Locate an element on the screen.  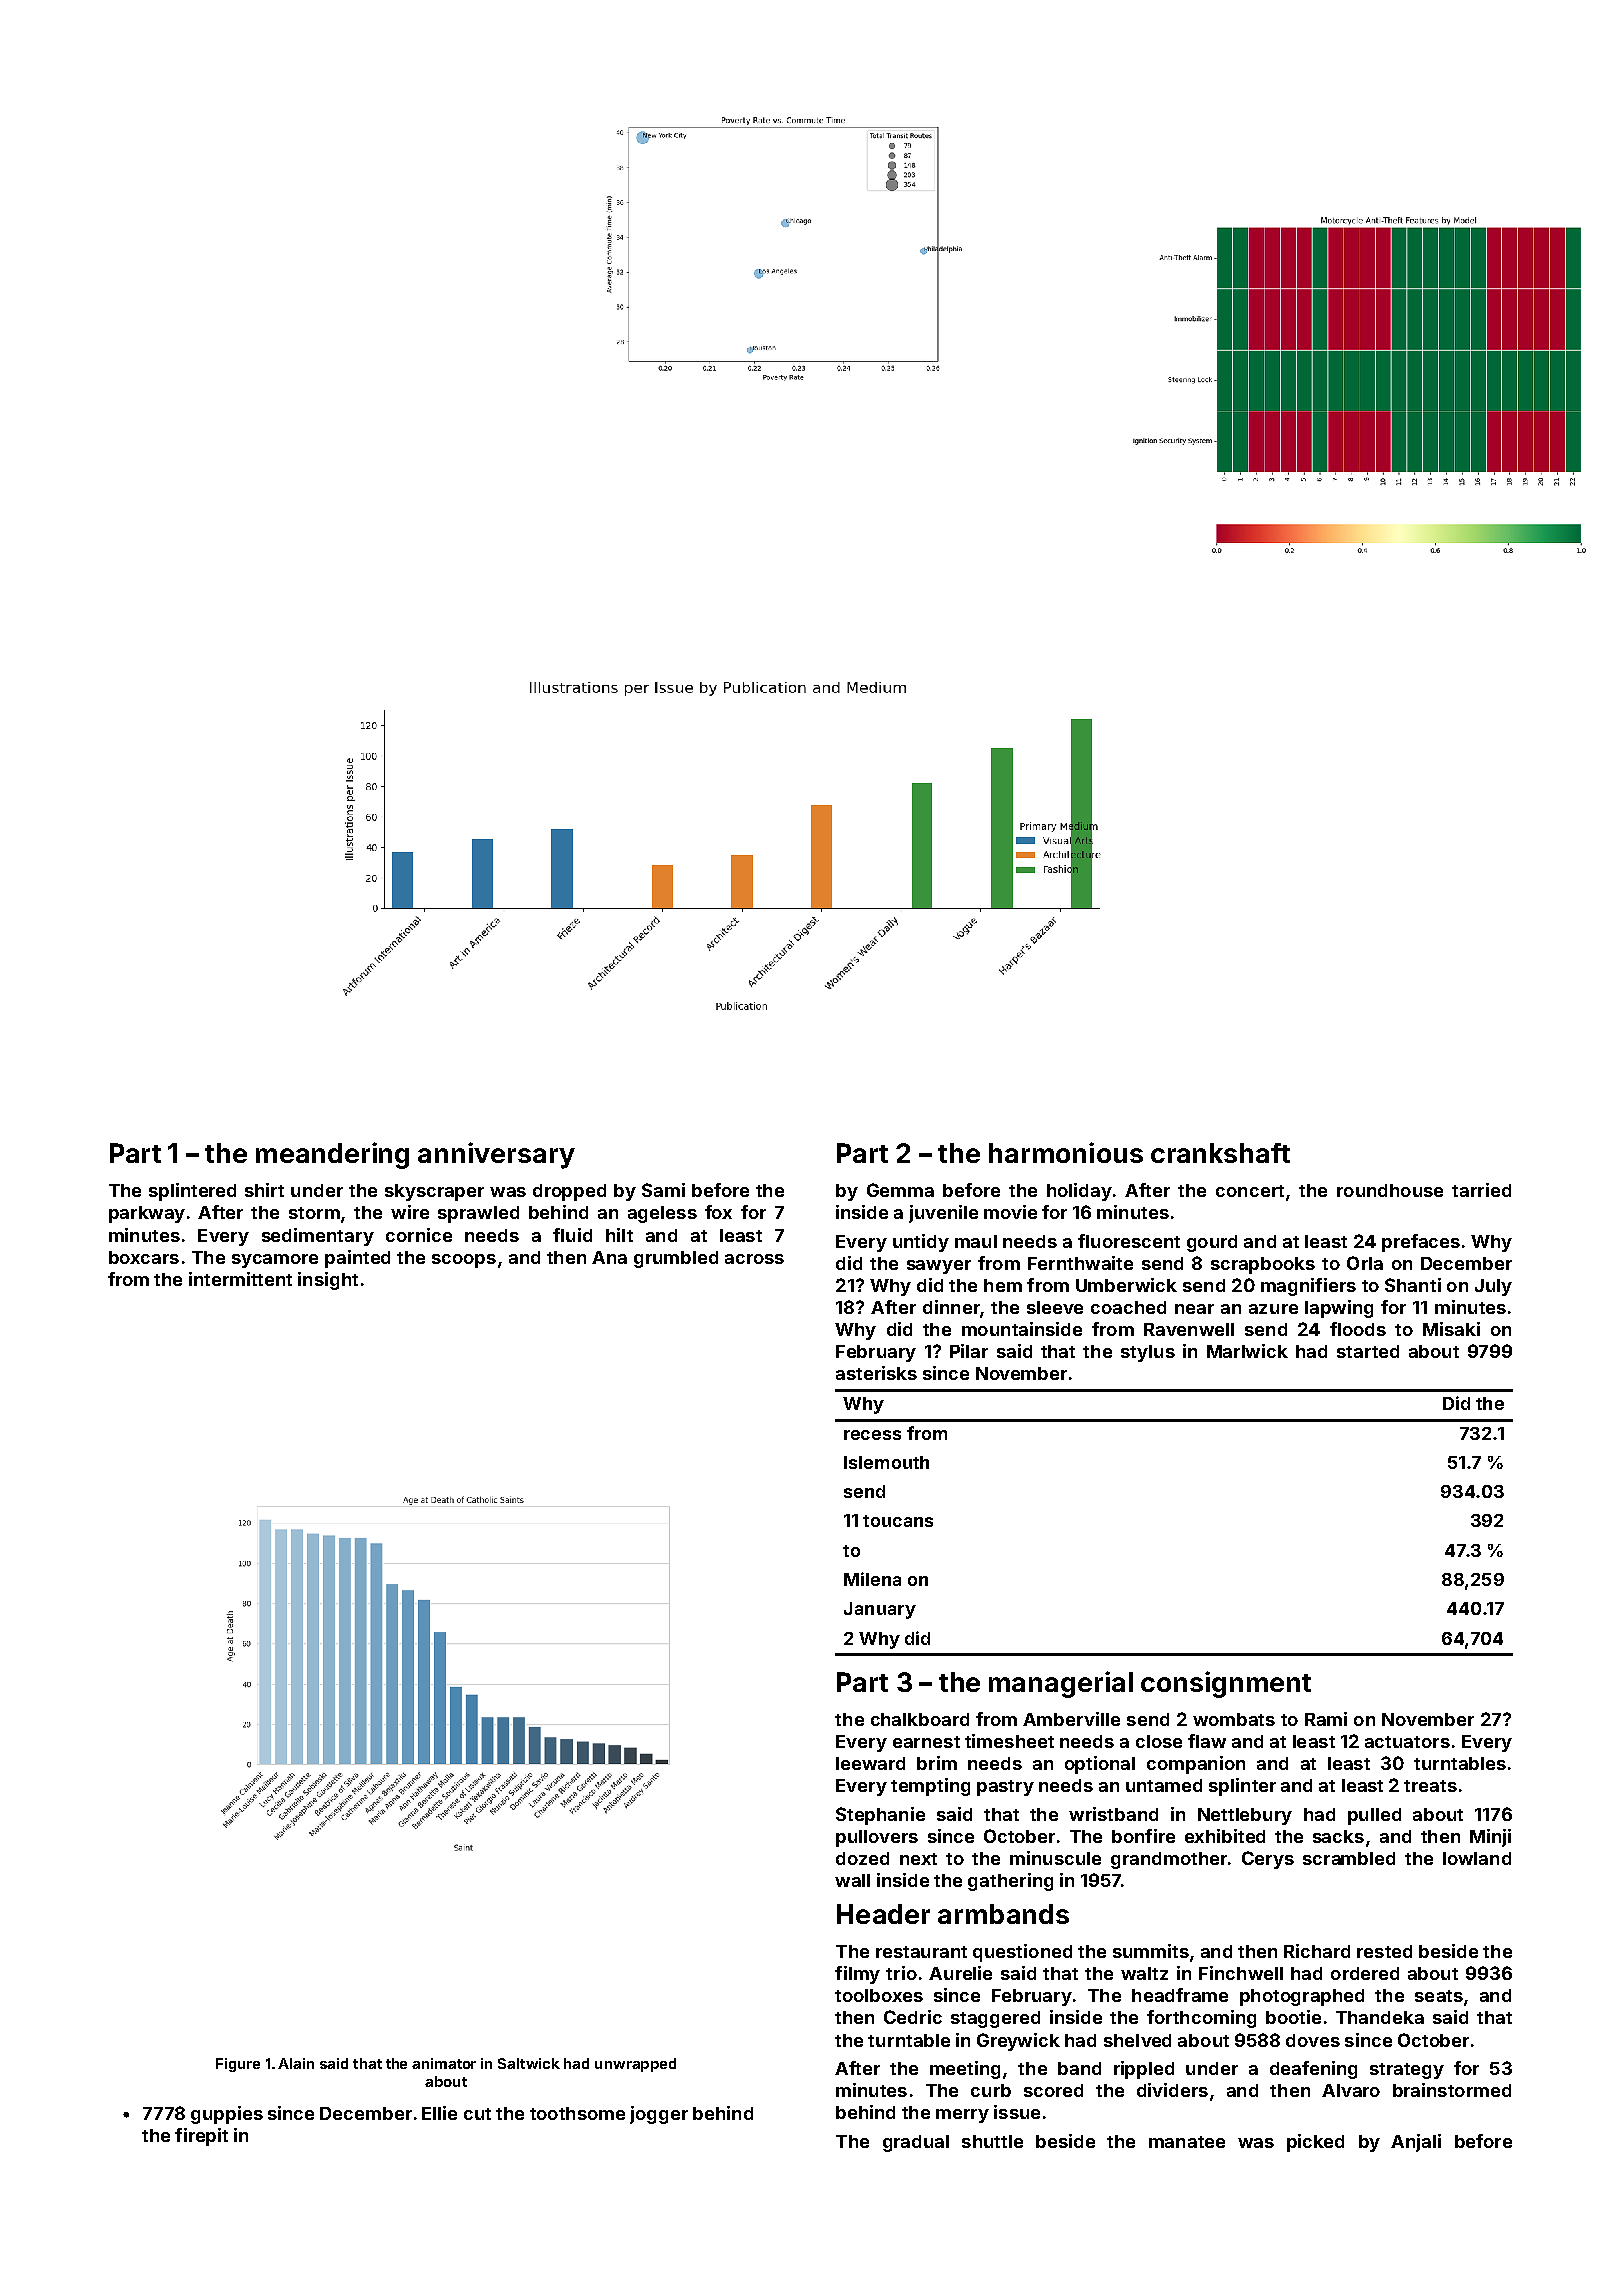
Amberville is located at coordinates (1071, 1719).
